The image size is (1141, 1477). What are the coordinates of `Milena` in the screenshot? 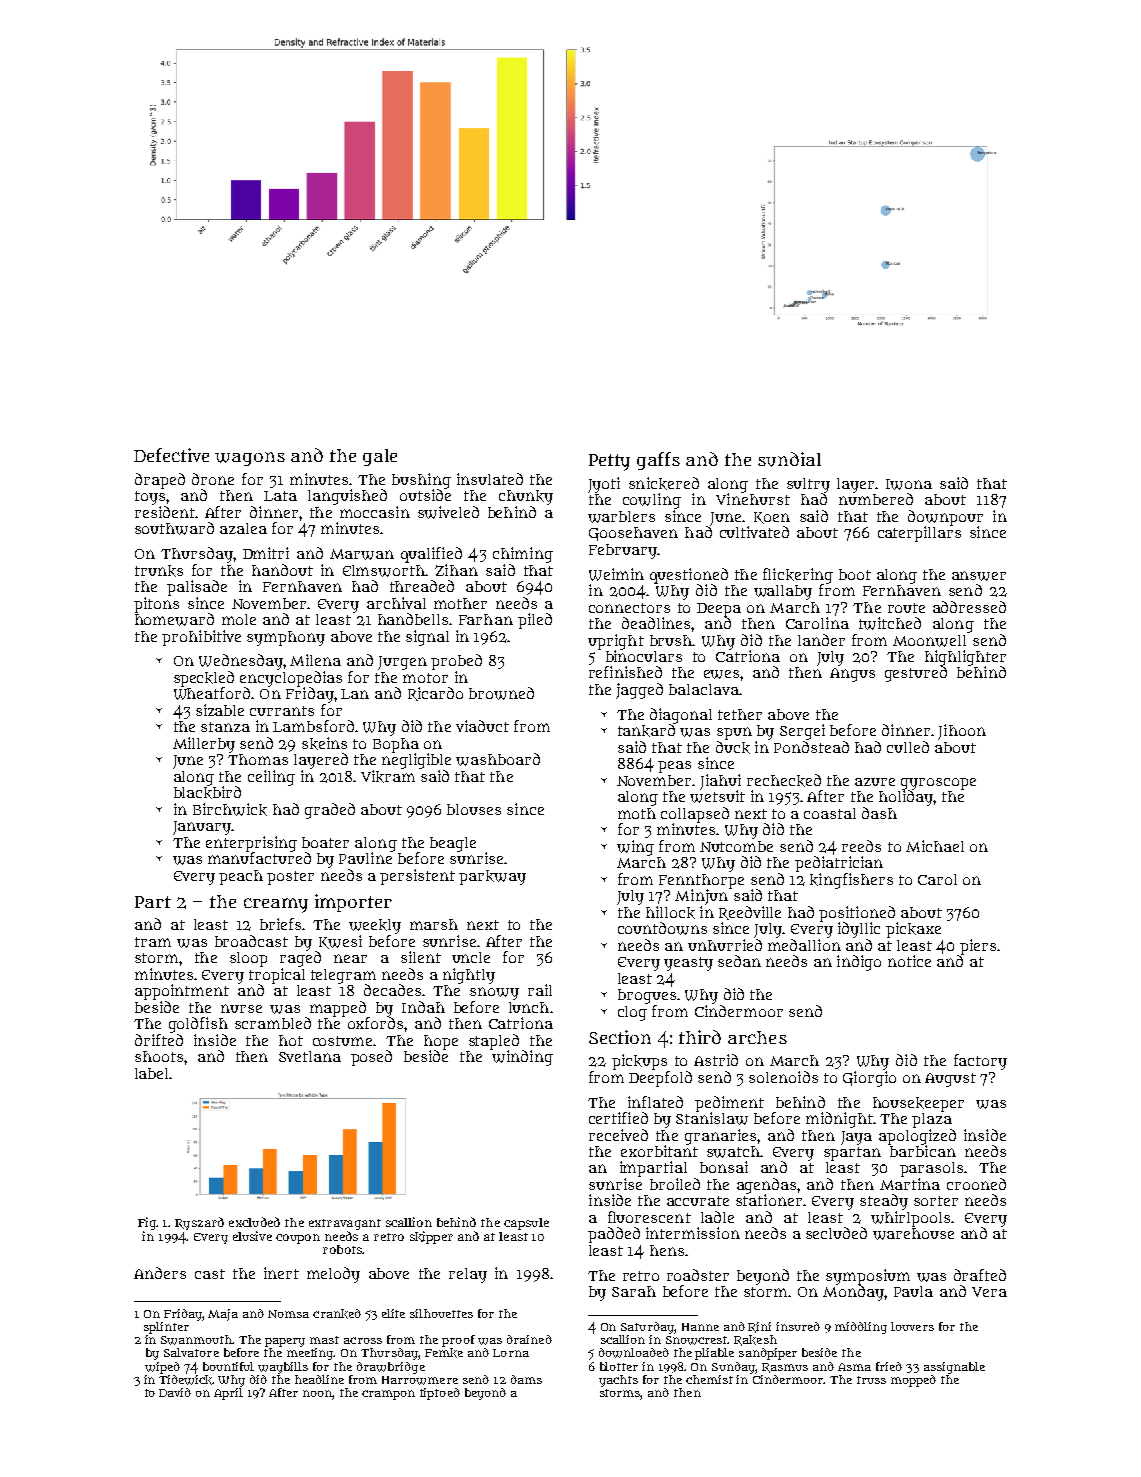 It's located at (315, 660).
